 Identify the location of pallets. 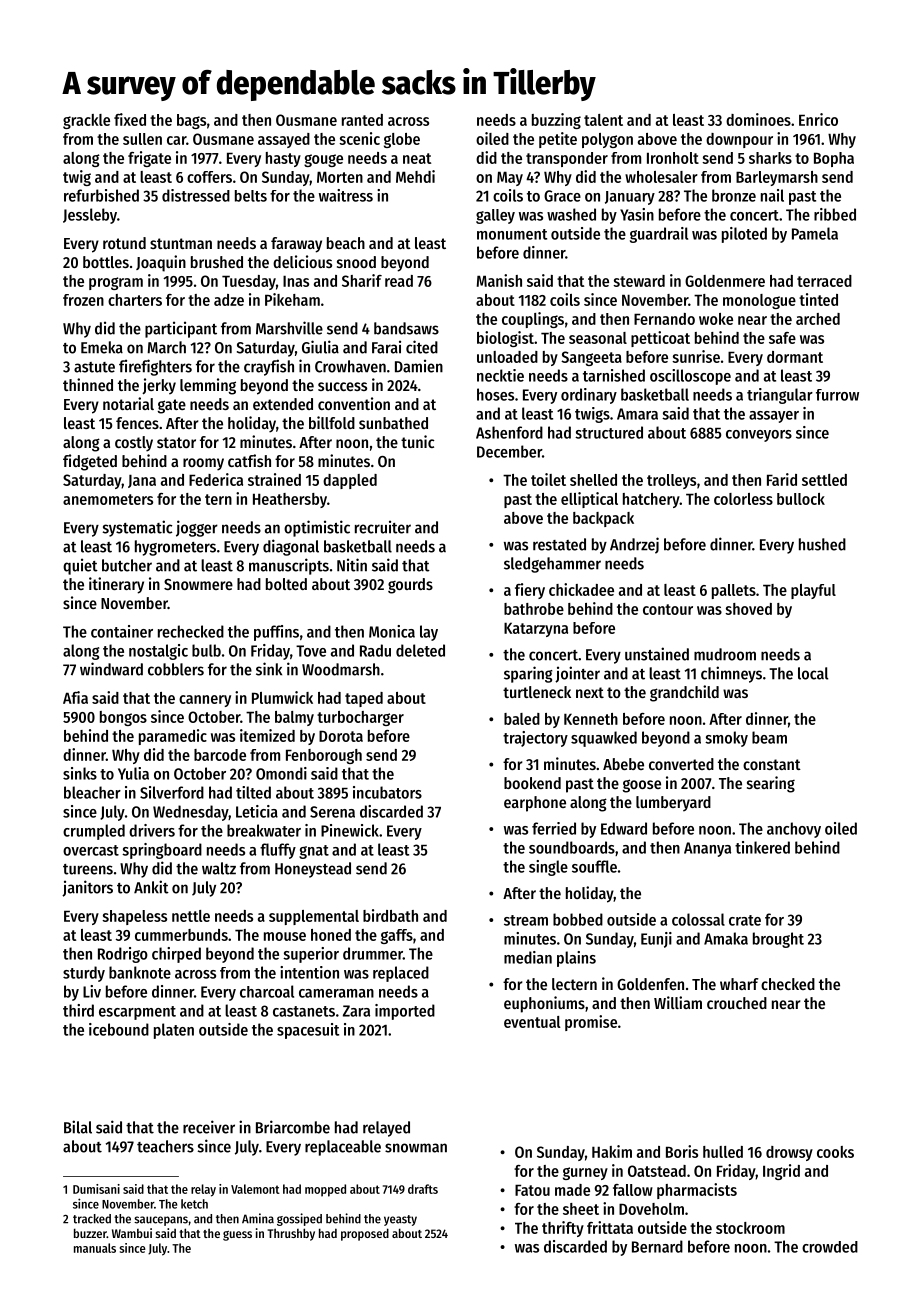
(734, 591).
